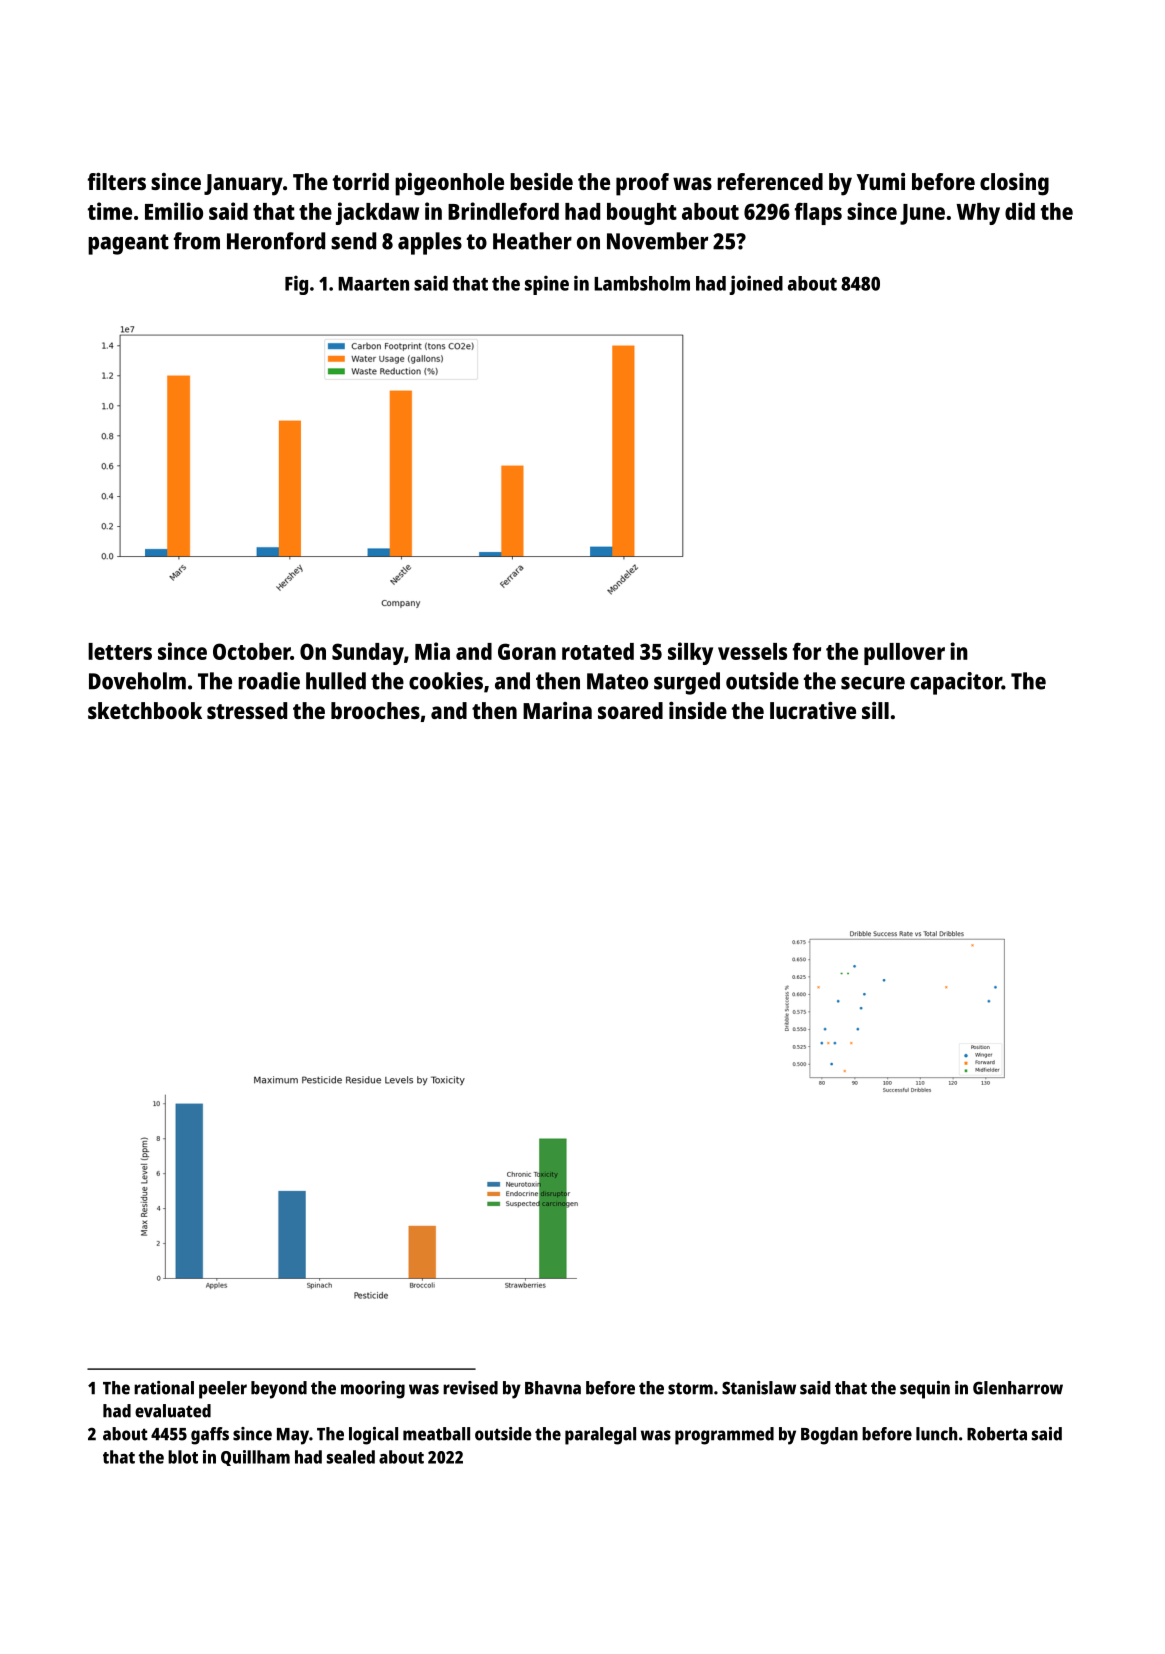 The width and height of the page is (1165, 1654). I want to click on sill, so click(875, 710).
